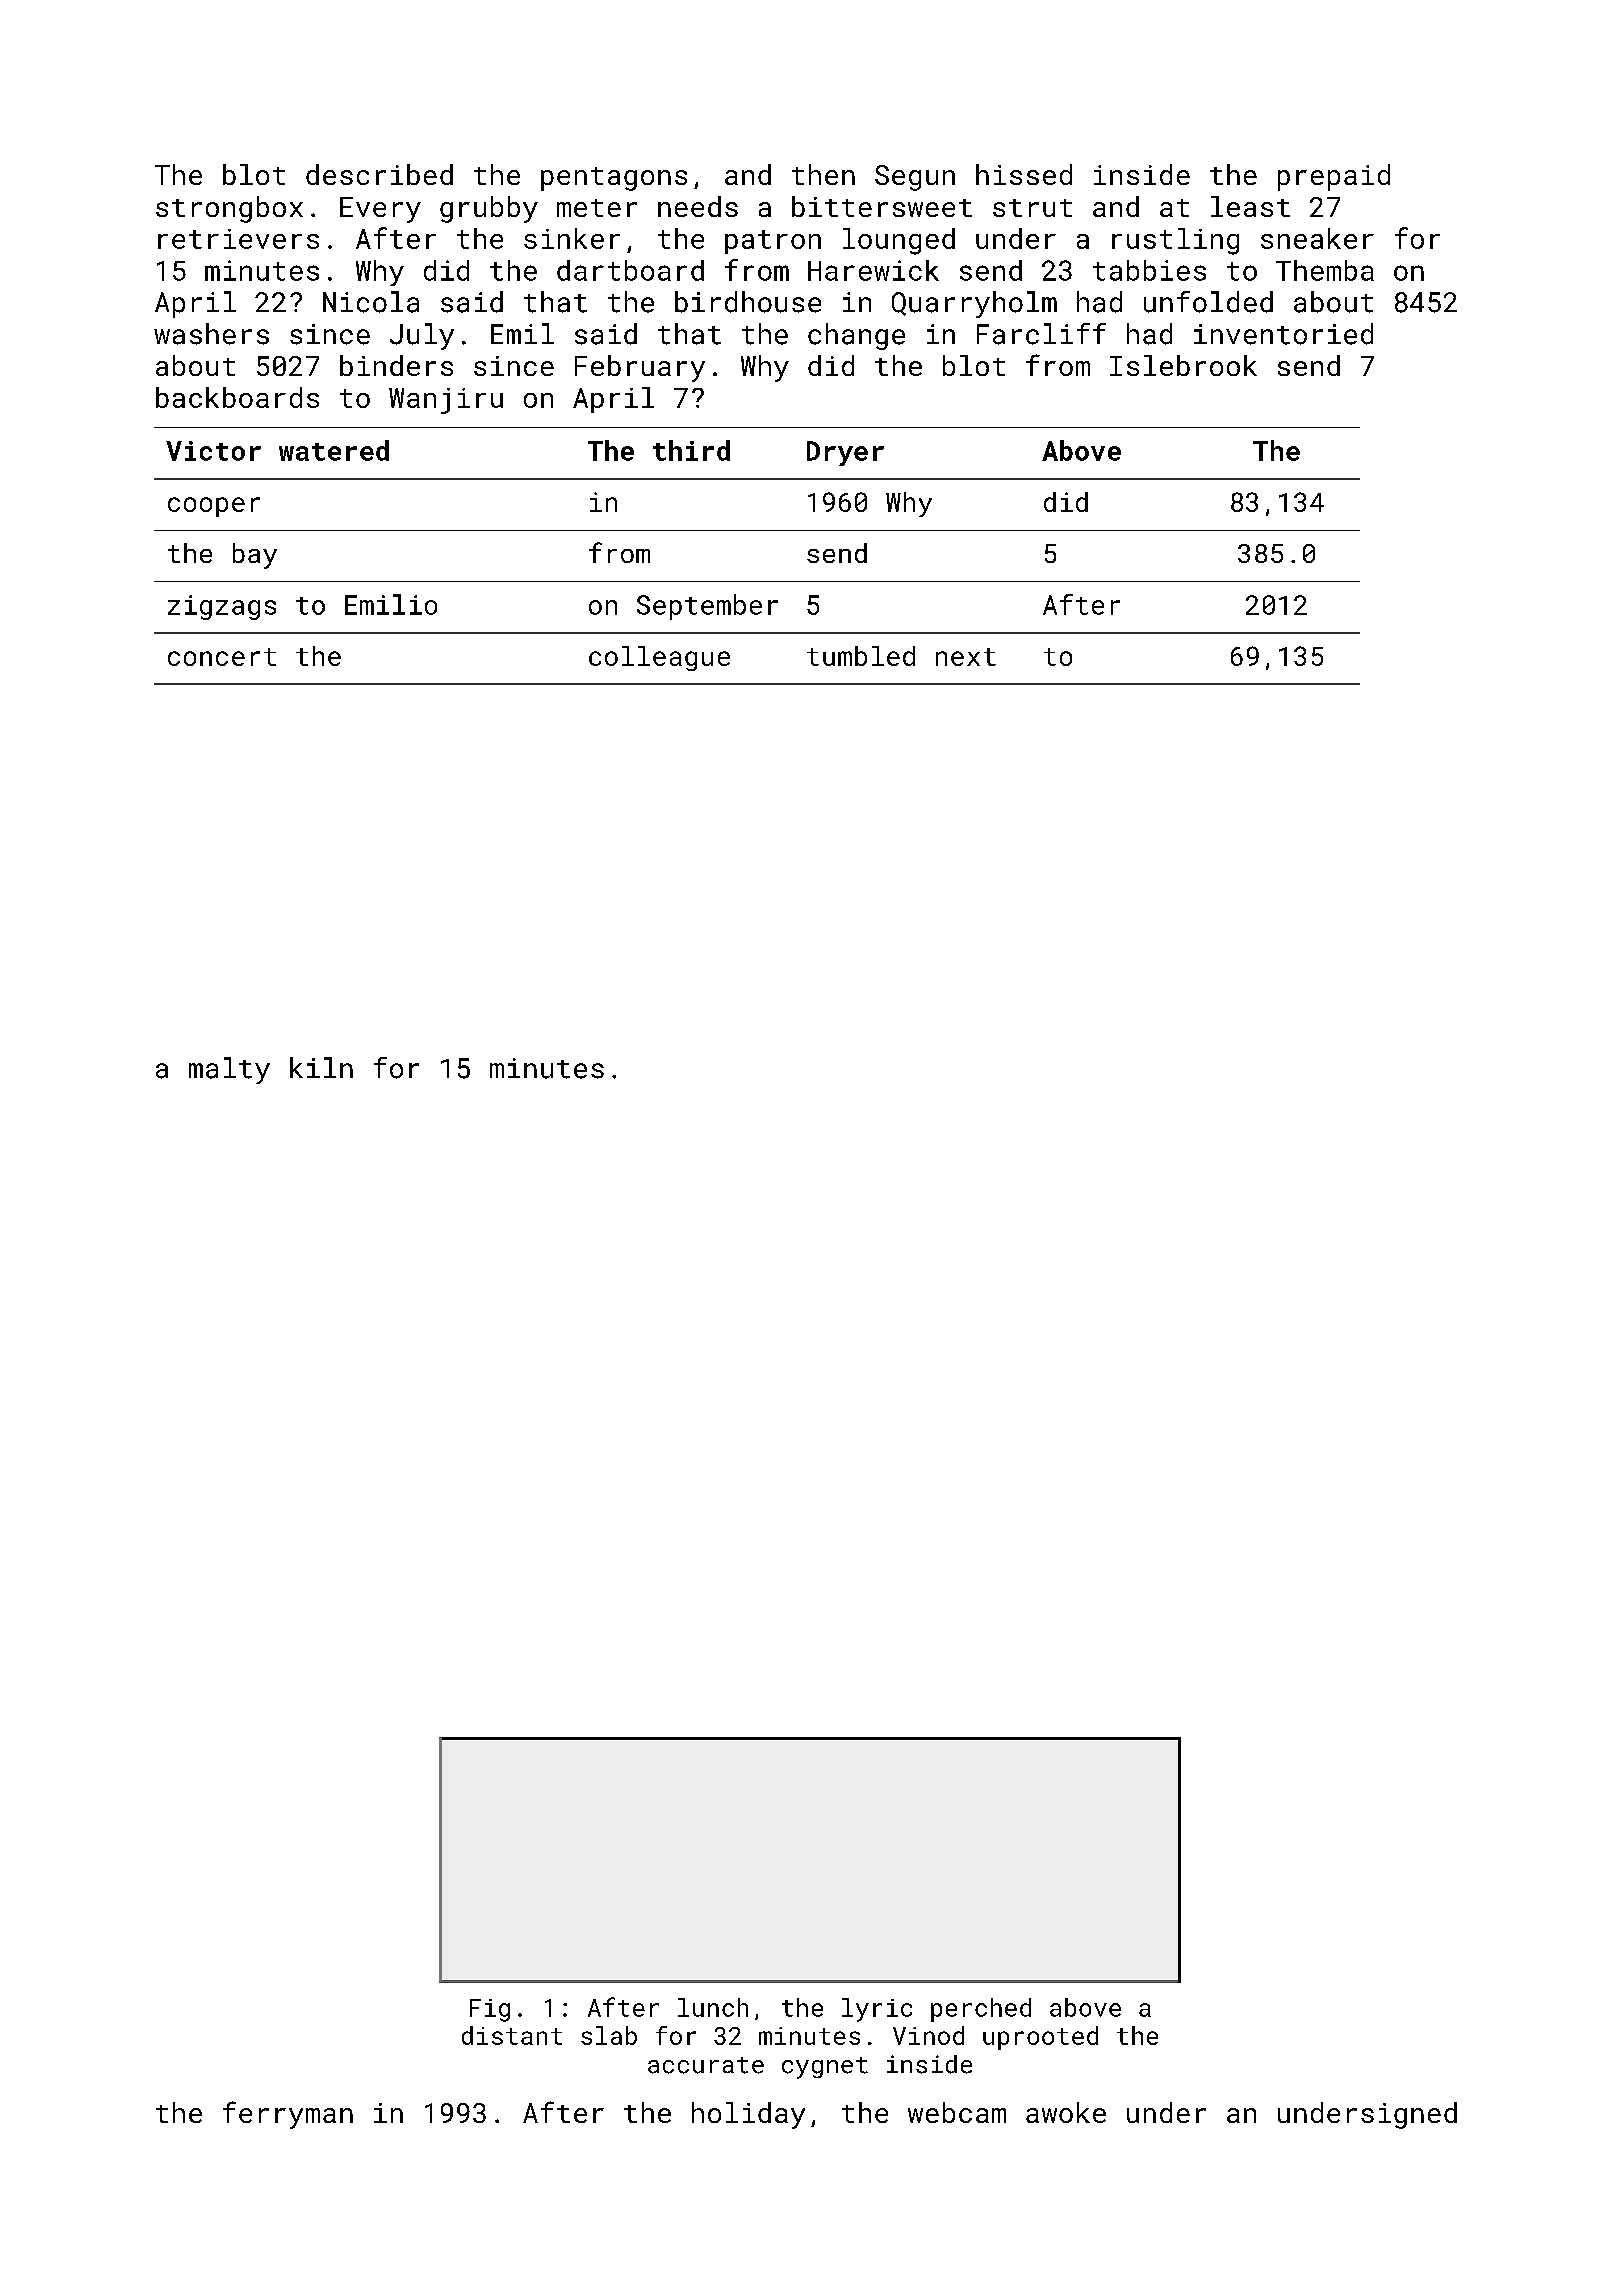  Describe the element at coordinates (981, 2010) in the document. I see `perched` at that location.
